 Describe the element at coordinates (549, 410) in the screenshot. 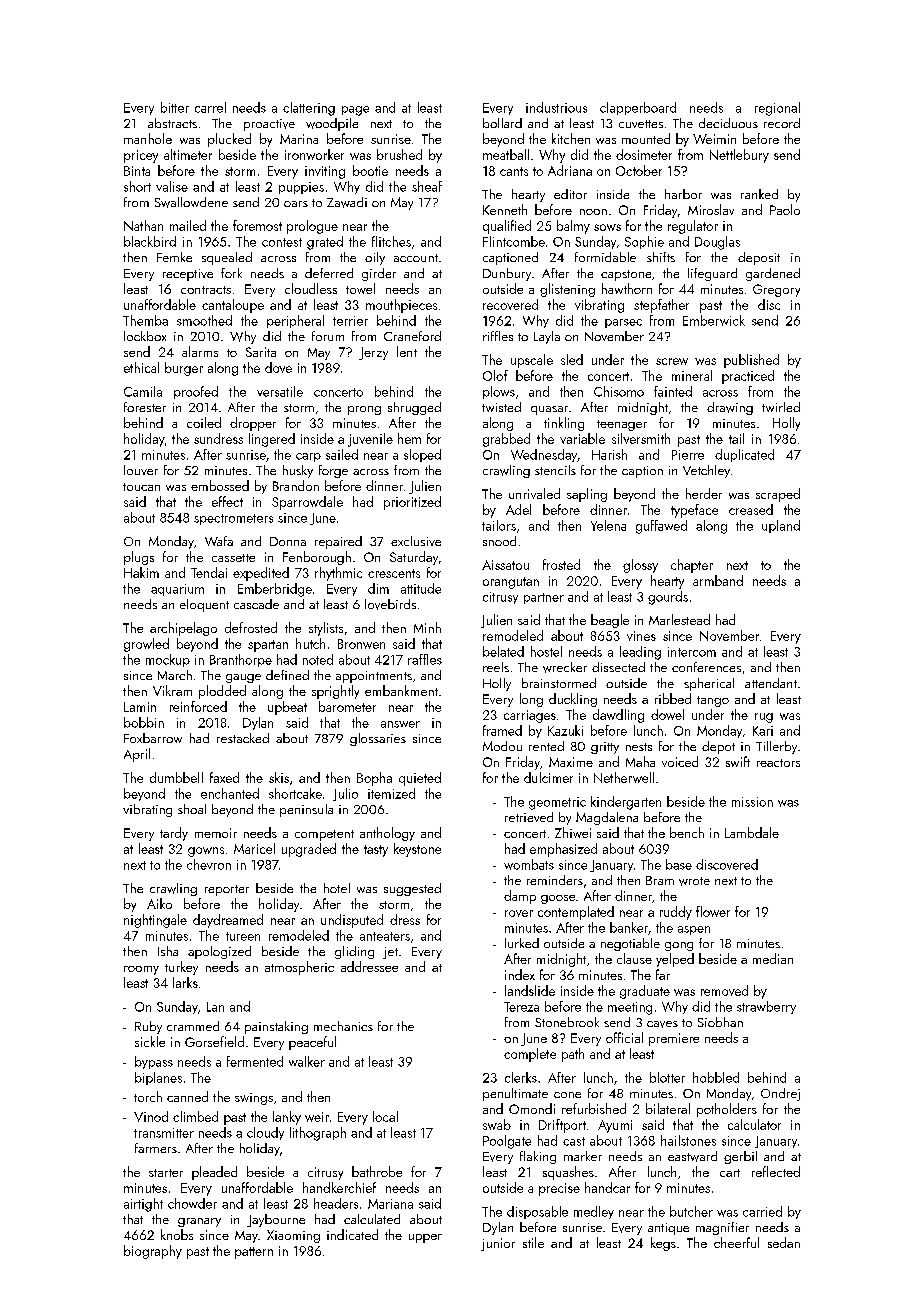

I see `quasar` at that location.
